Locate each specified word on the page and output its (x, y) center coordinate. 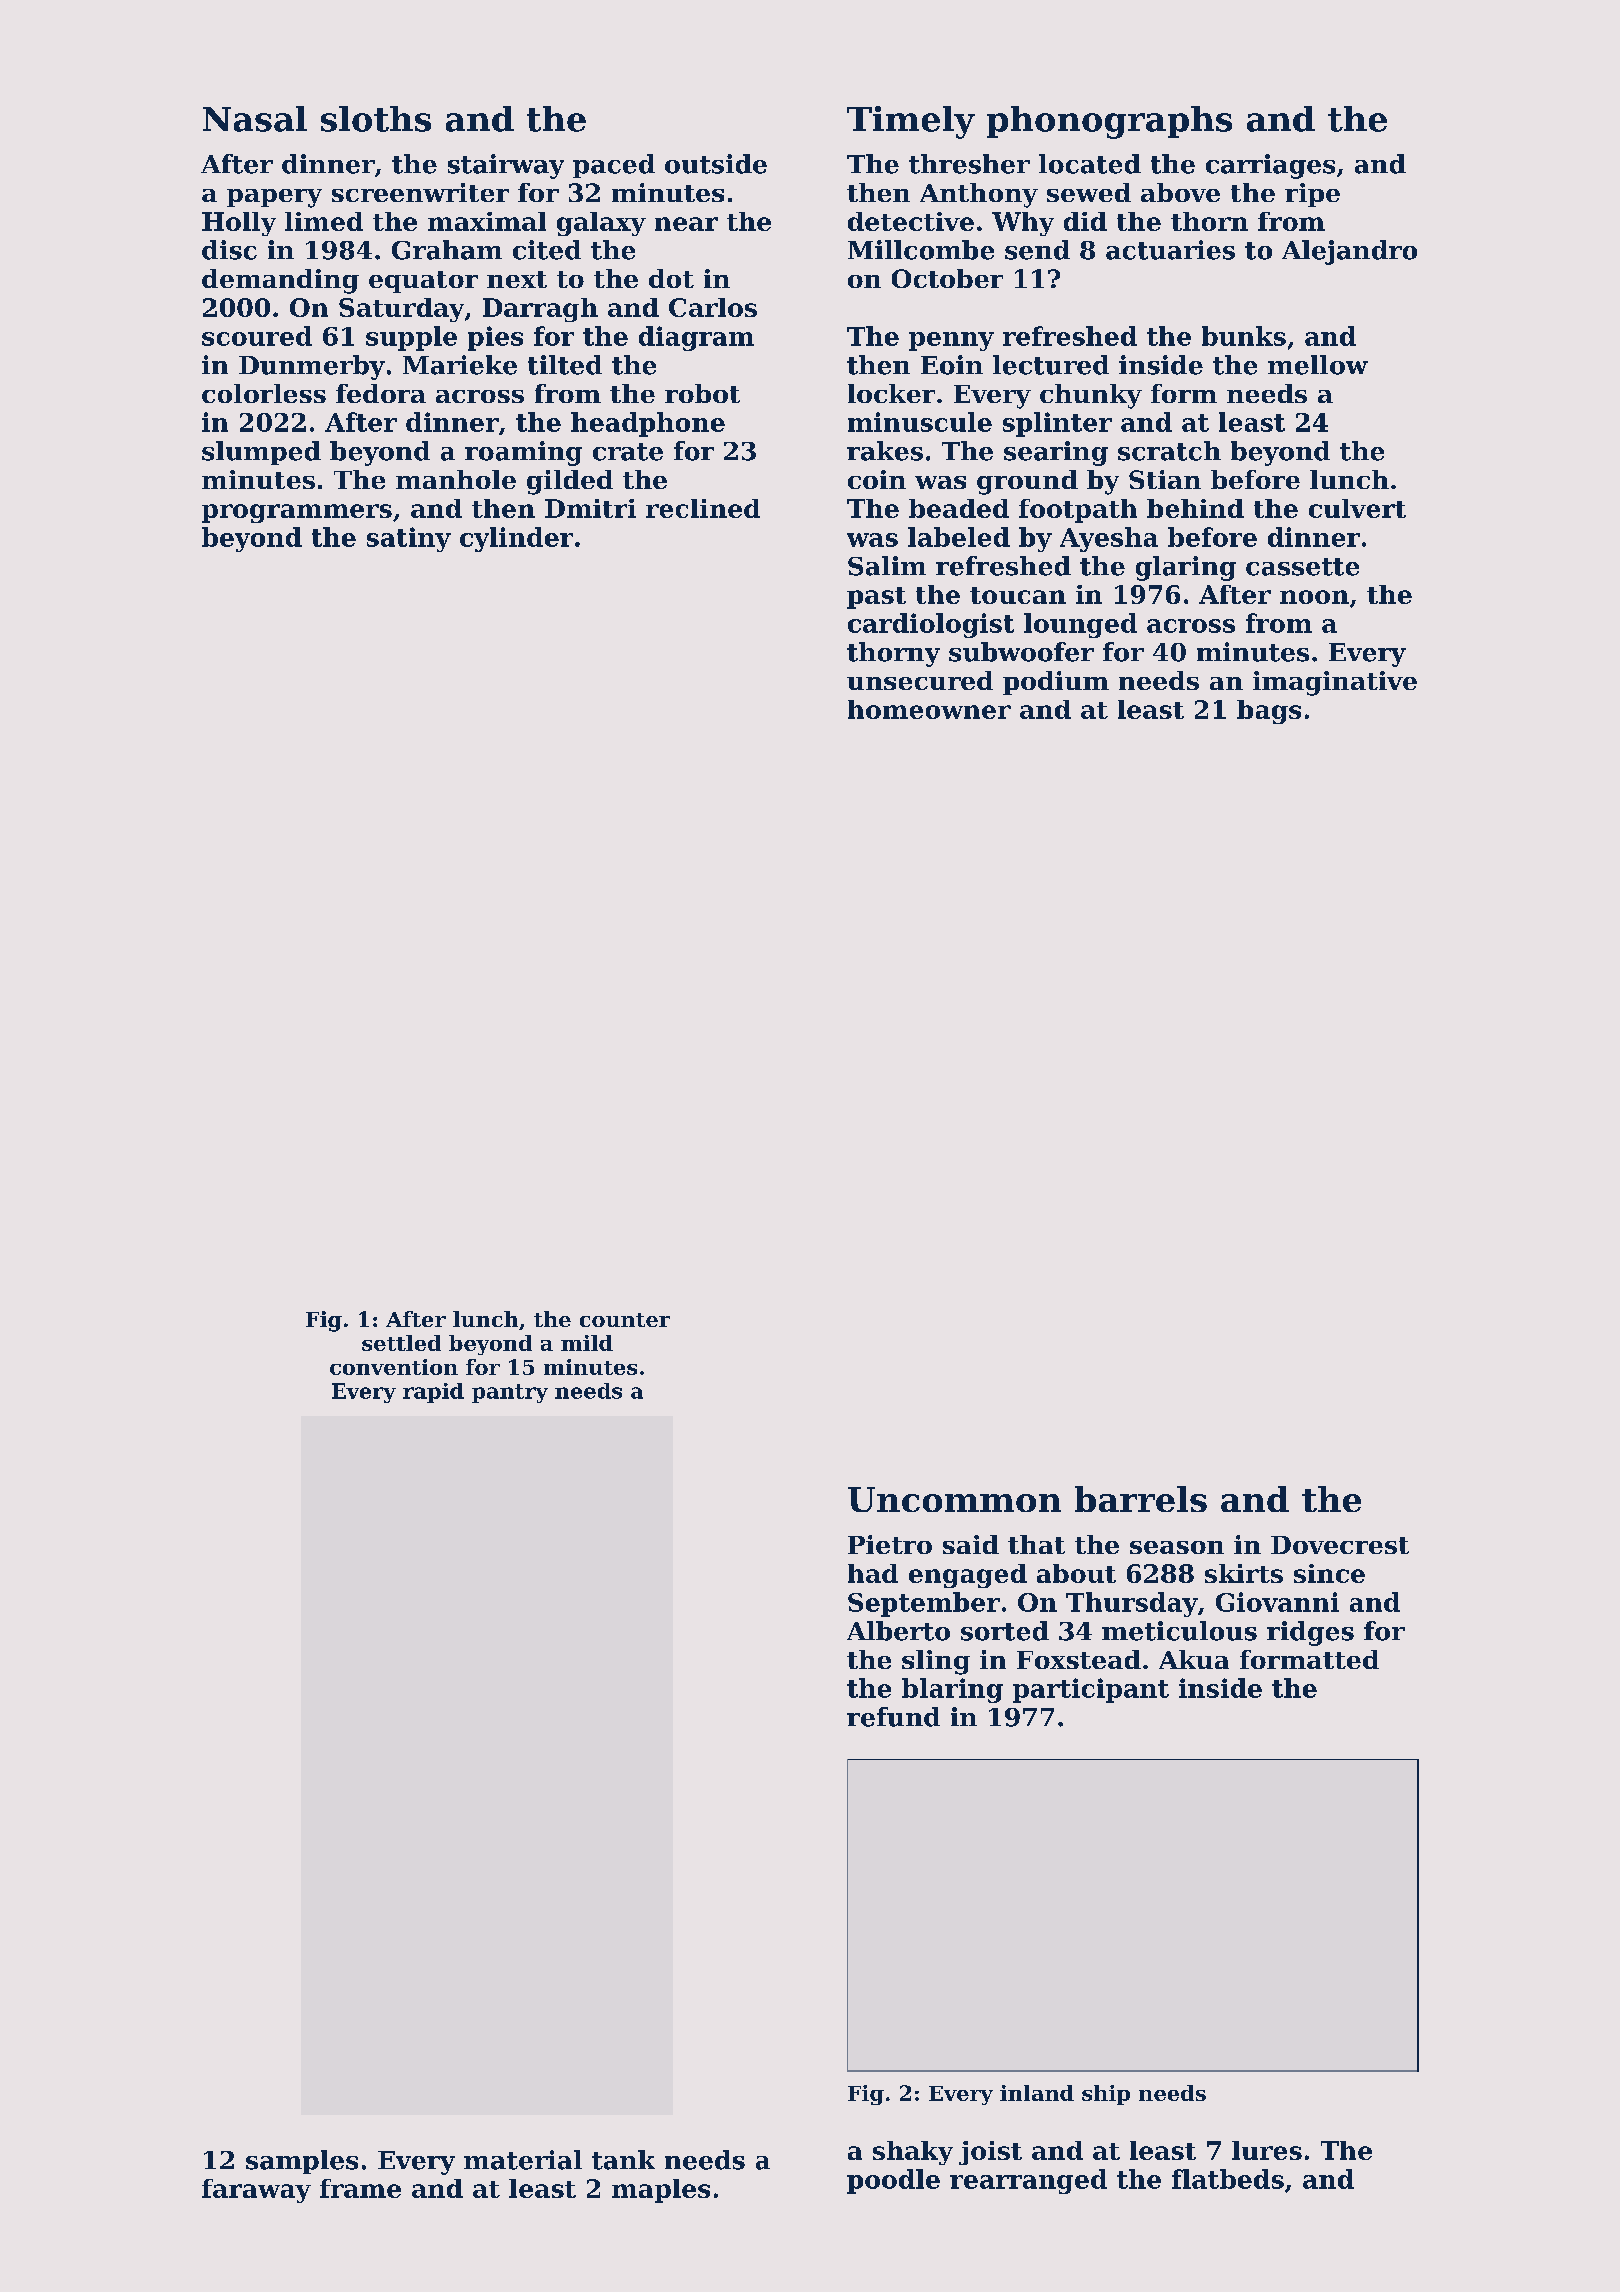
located (1090, 164)
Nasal (255, 119)
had (873, 1573)
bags (1269, 712)
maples (661, 2191)
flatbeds (1228, 2179)
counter (625, 1320)
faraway (256, 2191)
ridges (1310, 1633)
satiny (409, 539)
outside (716, 164)
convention (394, 1367)
